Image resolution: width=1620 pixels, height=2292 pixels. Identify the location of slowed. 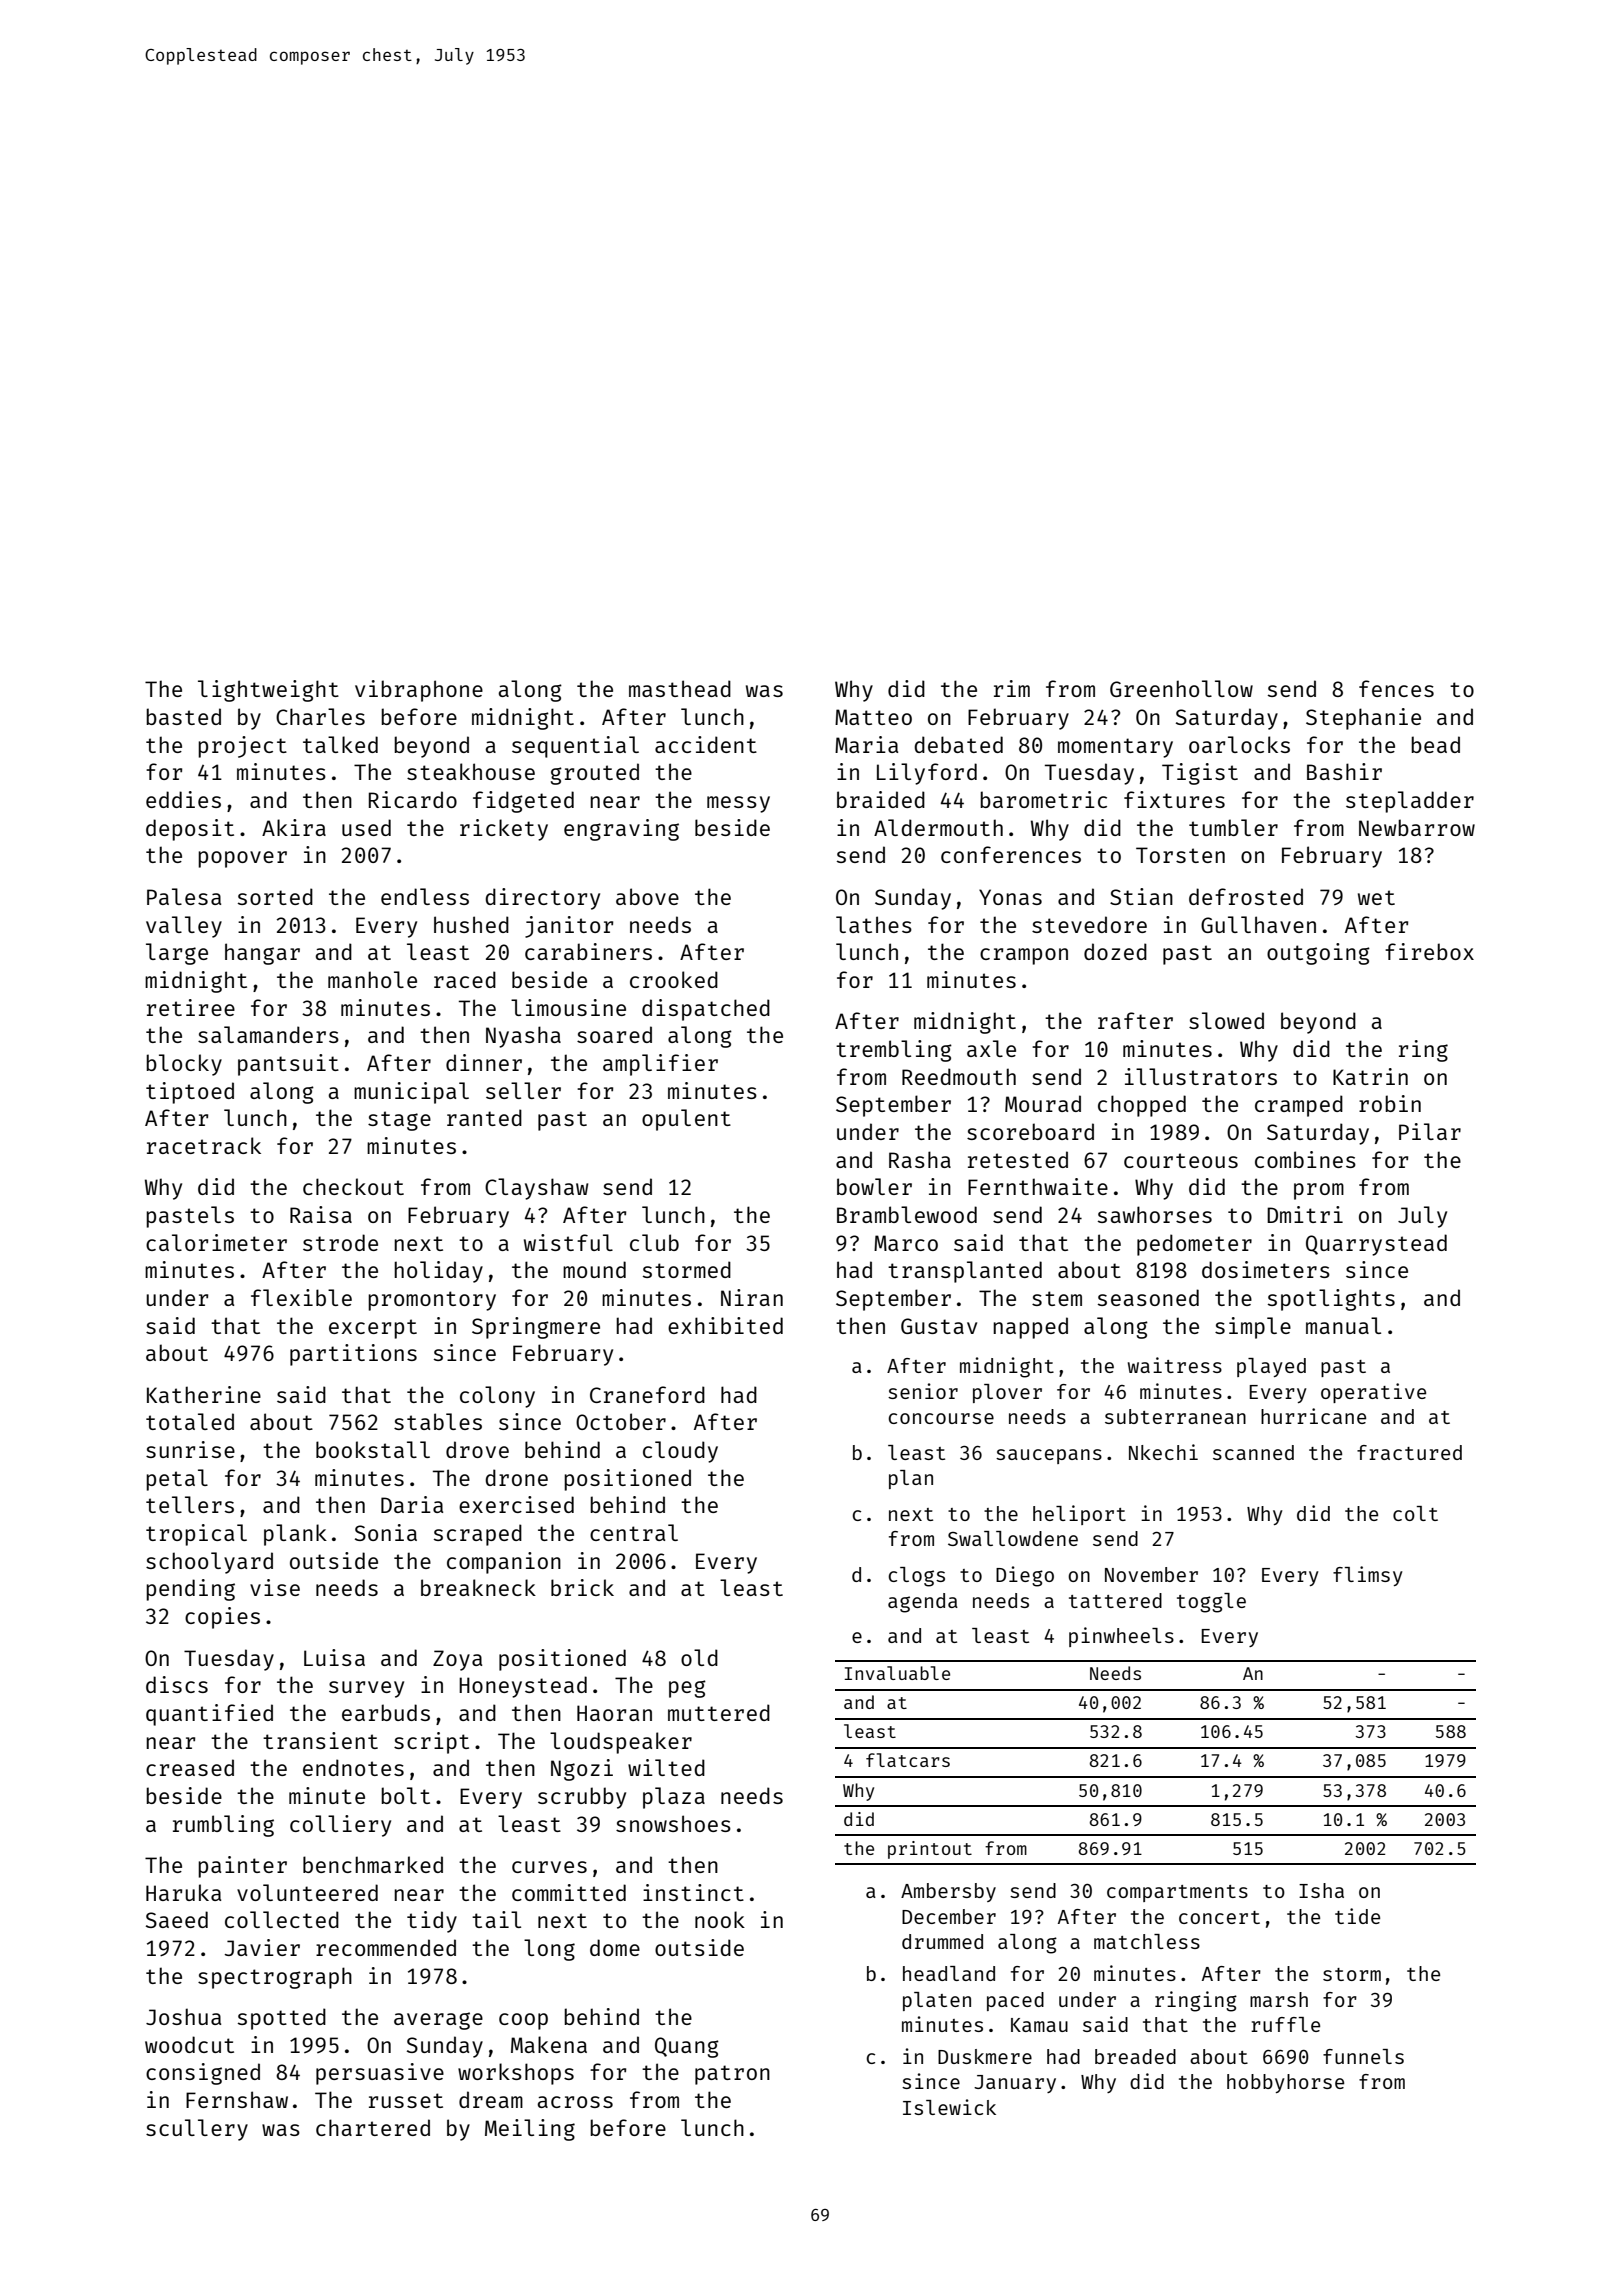
(1226, 1020).
